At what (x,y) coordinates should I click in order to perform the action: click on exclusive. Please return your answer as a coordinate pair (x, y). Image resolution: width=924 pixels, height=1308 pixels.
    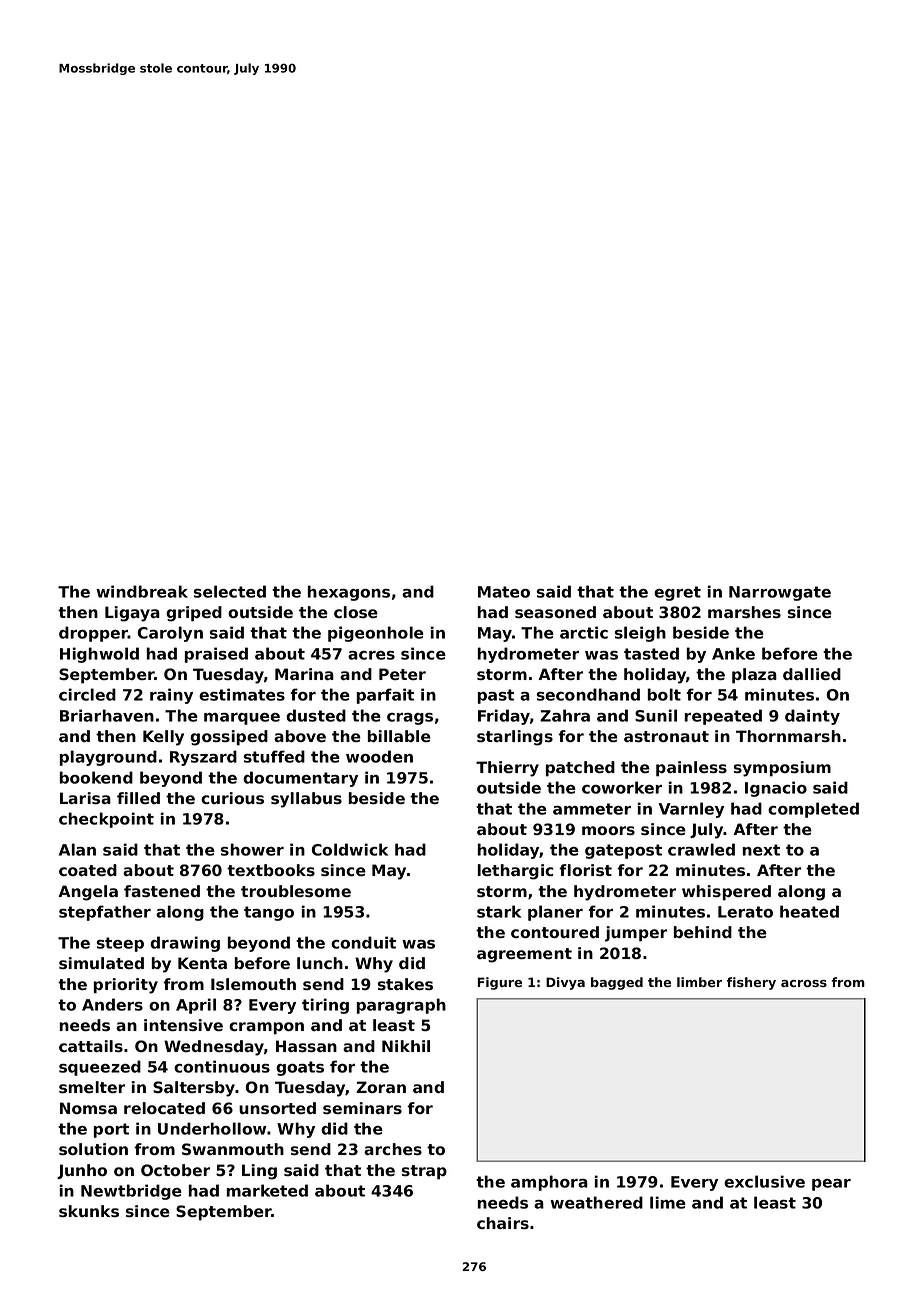
    Looking at the image, I should click on (764, 1181).
